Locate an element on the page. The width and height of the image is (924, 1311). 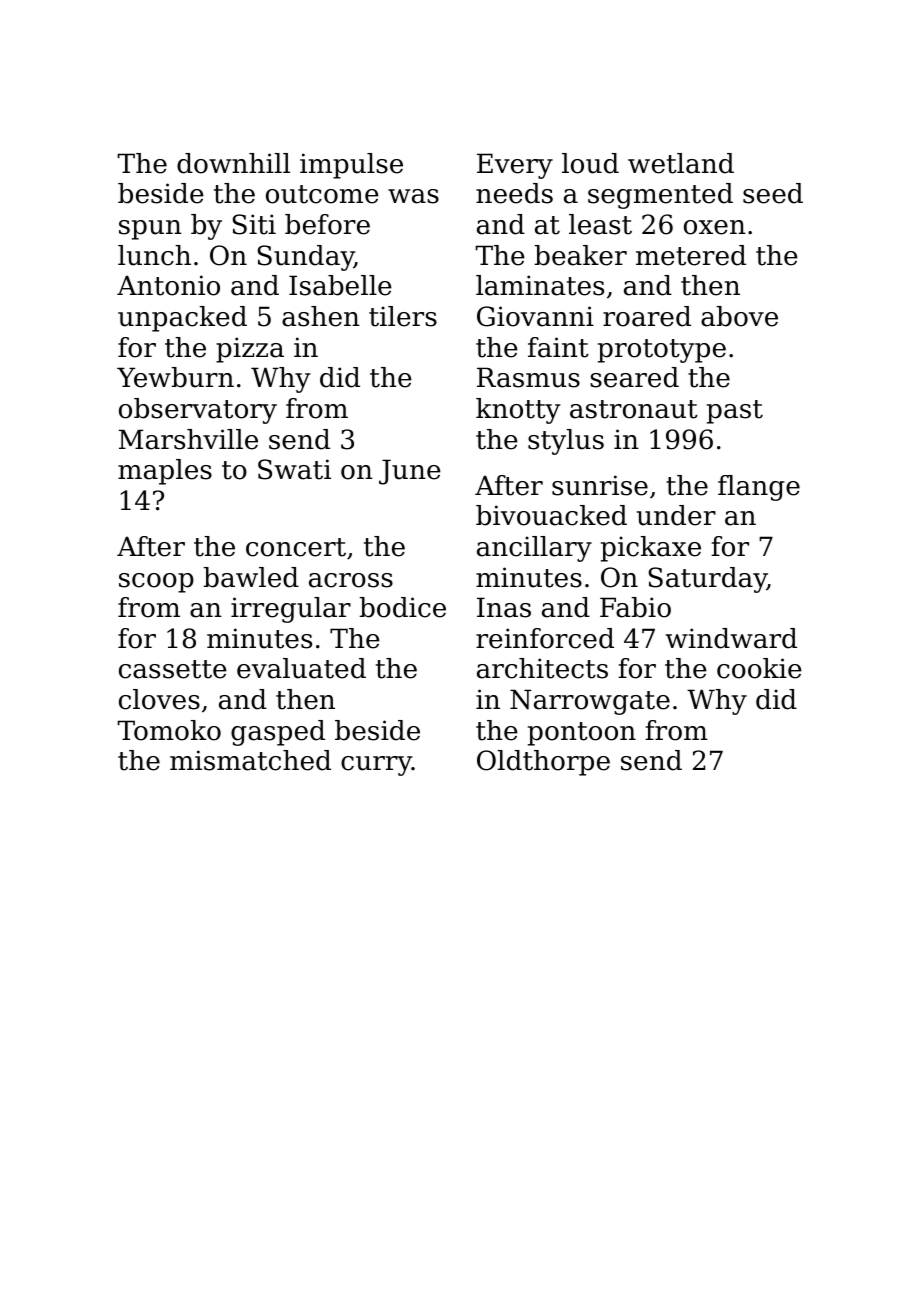
Tomoko is located at coordinates (169, 730).
